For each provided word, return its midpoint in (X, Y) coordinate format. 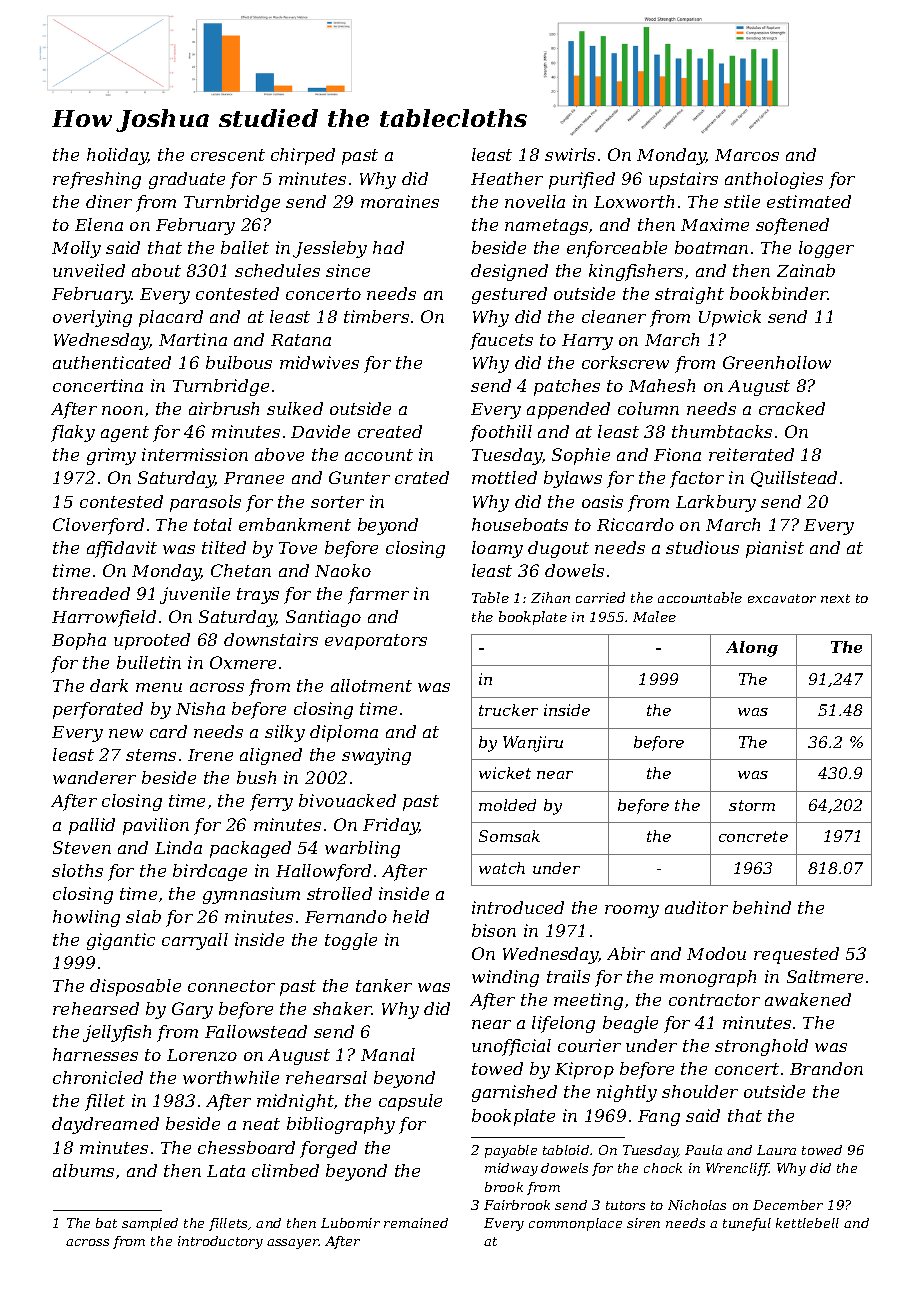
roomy (632, 911)
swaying (376, 756)
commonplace (575, 1224)
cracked (792, 408)
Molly (76, 249)
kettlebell (807, 1223)
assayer (293, 1244)
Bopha (79, 641)
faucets (501, 341)
